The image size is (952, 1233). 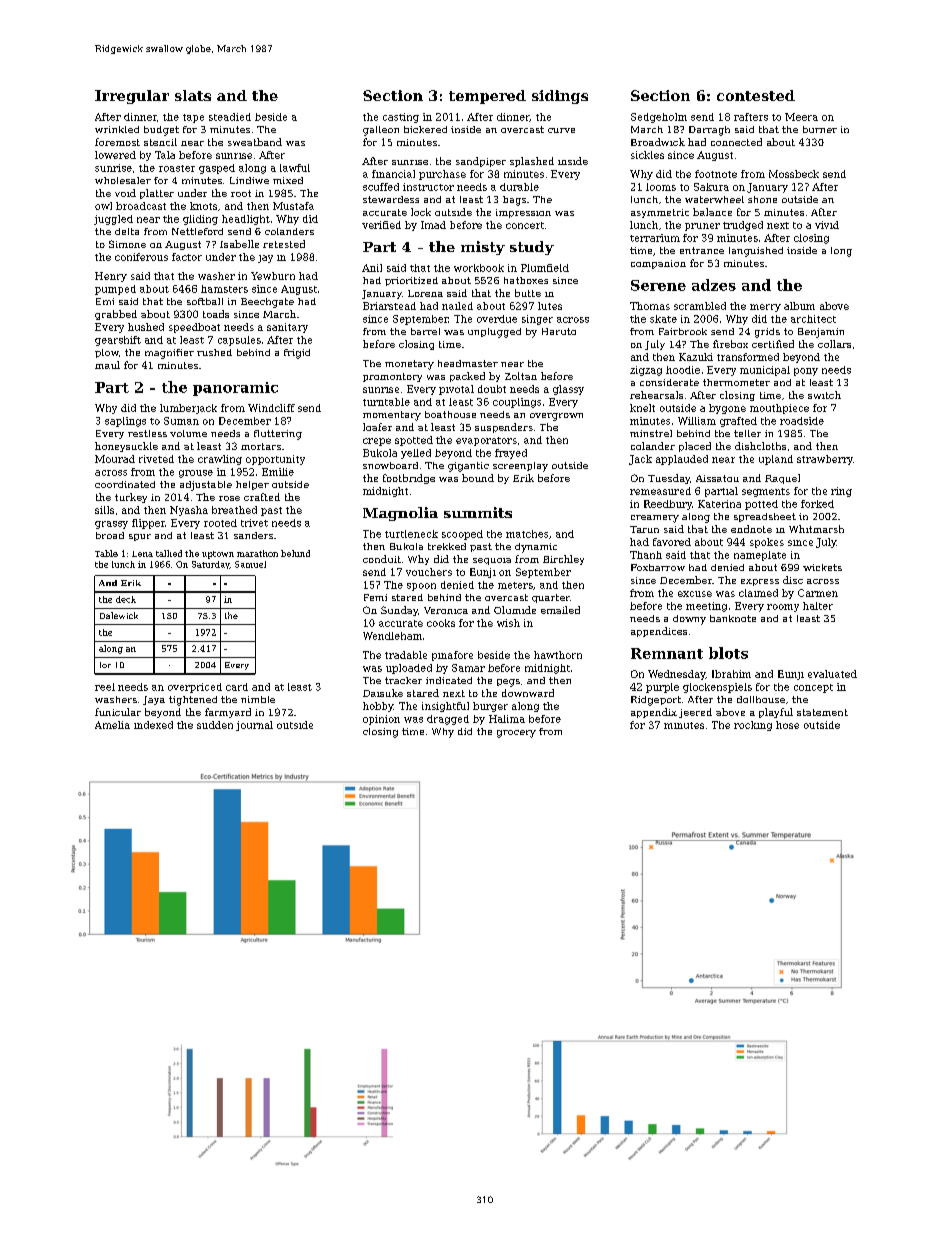 What do you see at coordinates (421, 587) in the document?
I see `spoon` at bounding box center [421, 587].
